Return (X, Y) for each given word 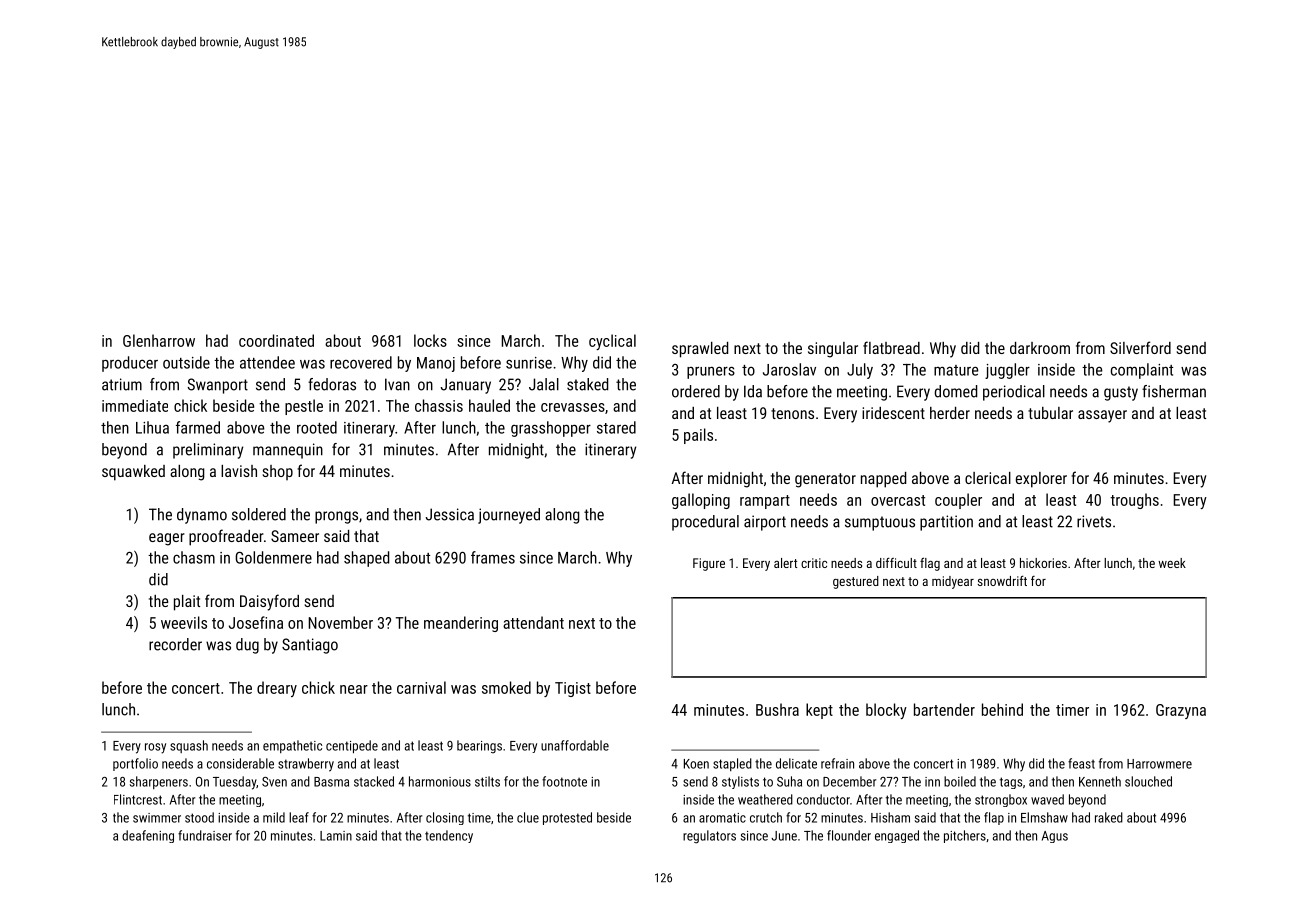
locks (430, 340)
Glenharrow (159, 340)
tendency (449, 836)
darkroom (1040, 348)
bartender (944, 709)
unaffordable (575, 745)
